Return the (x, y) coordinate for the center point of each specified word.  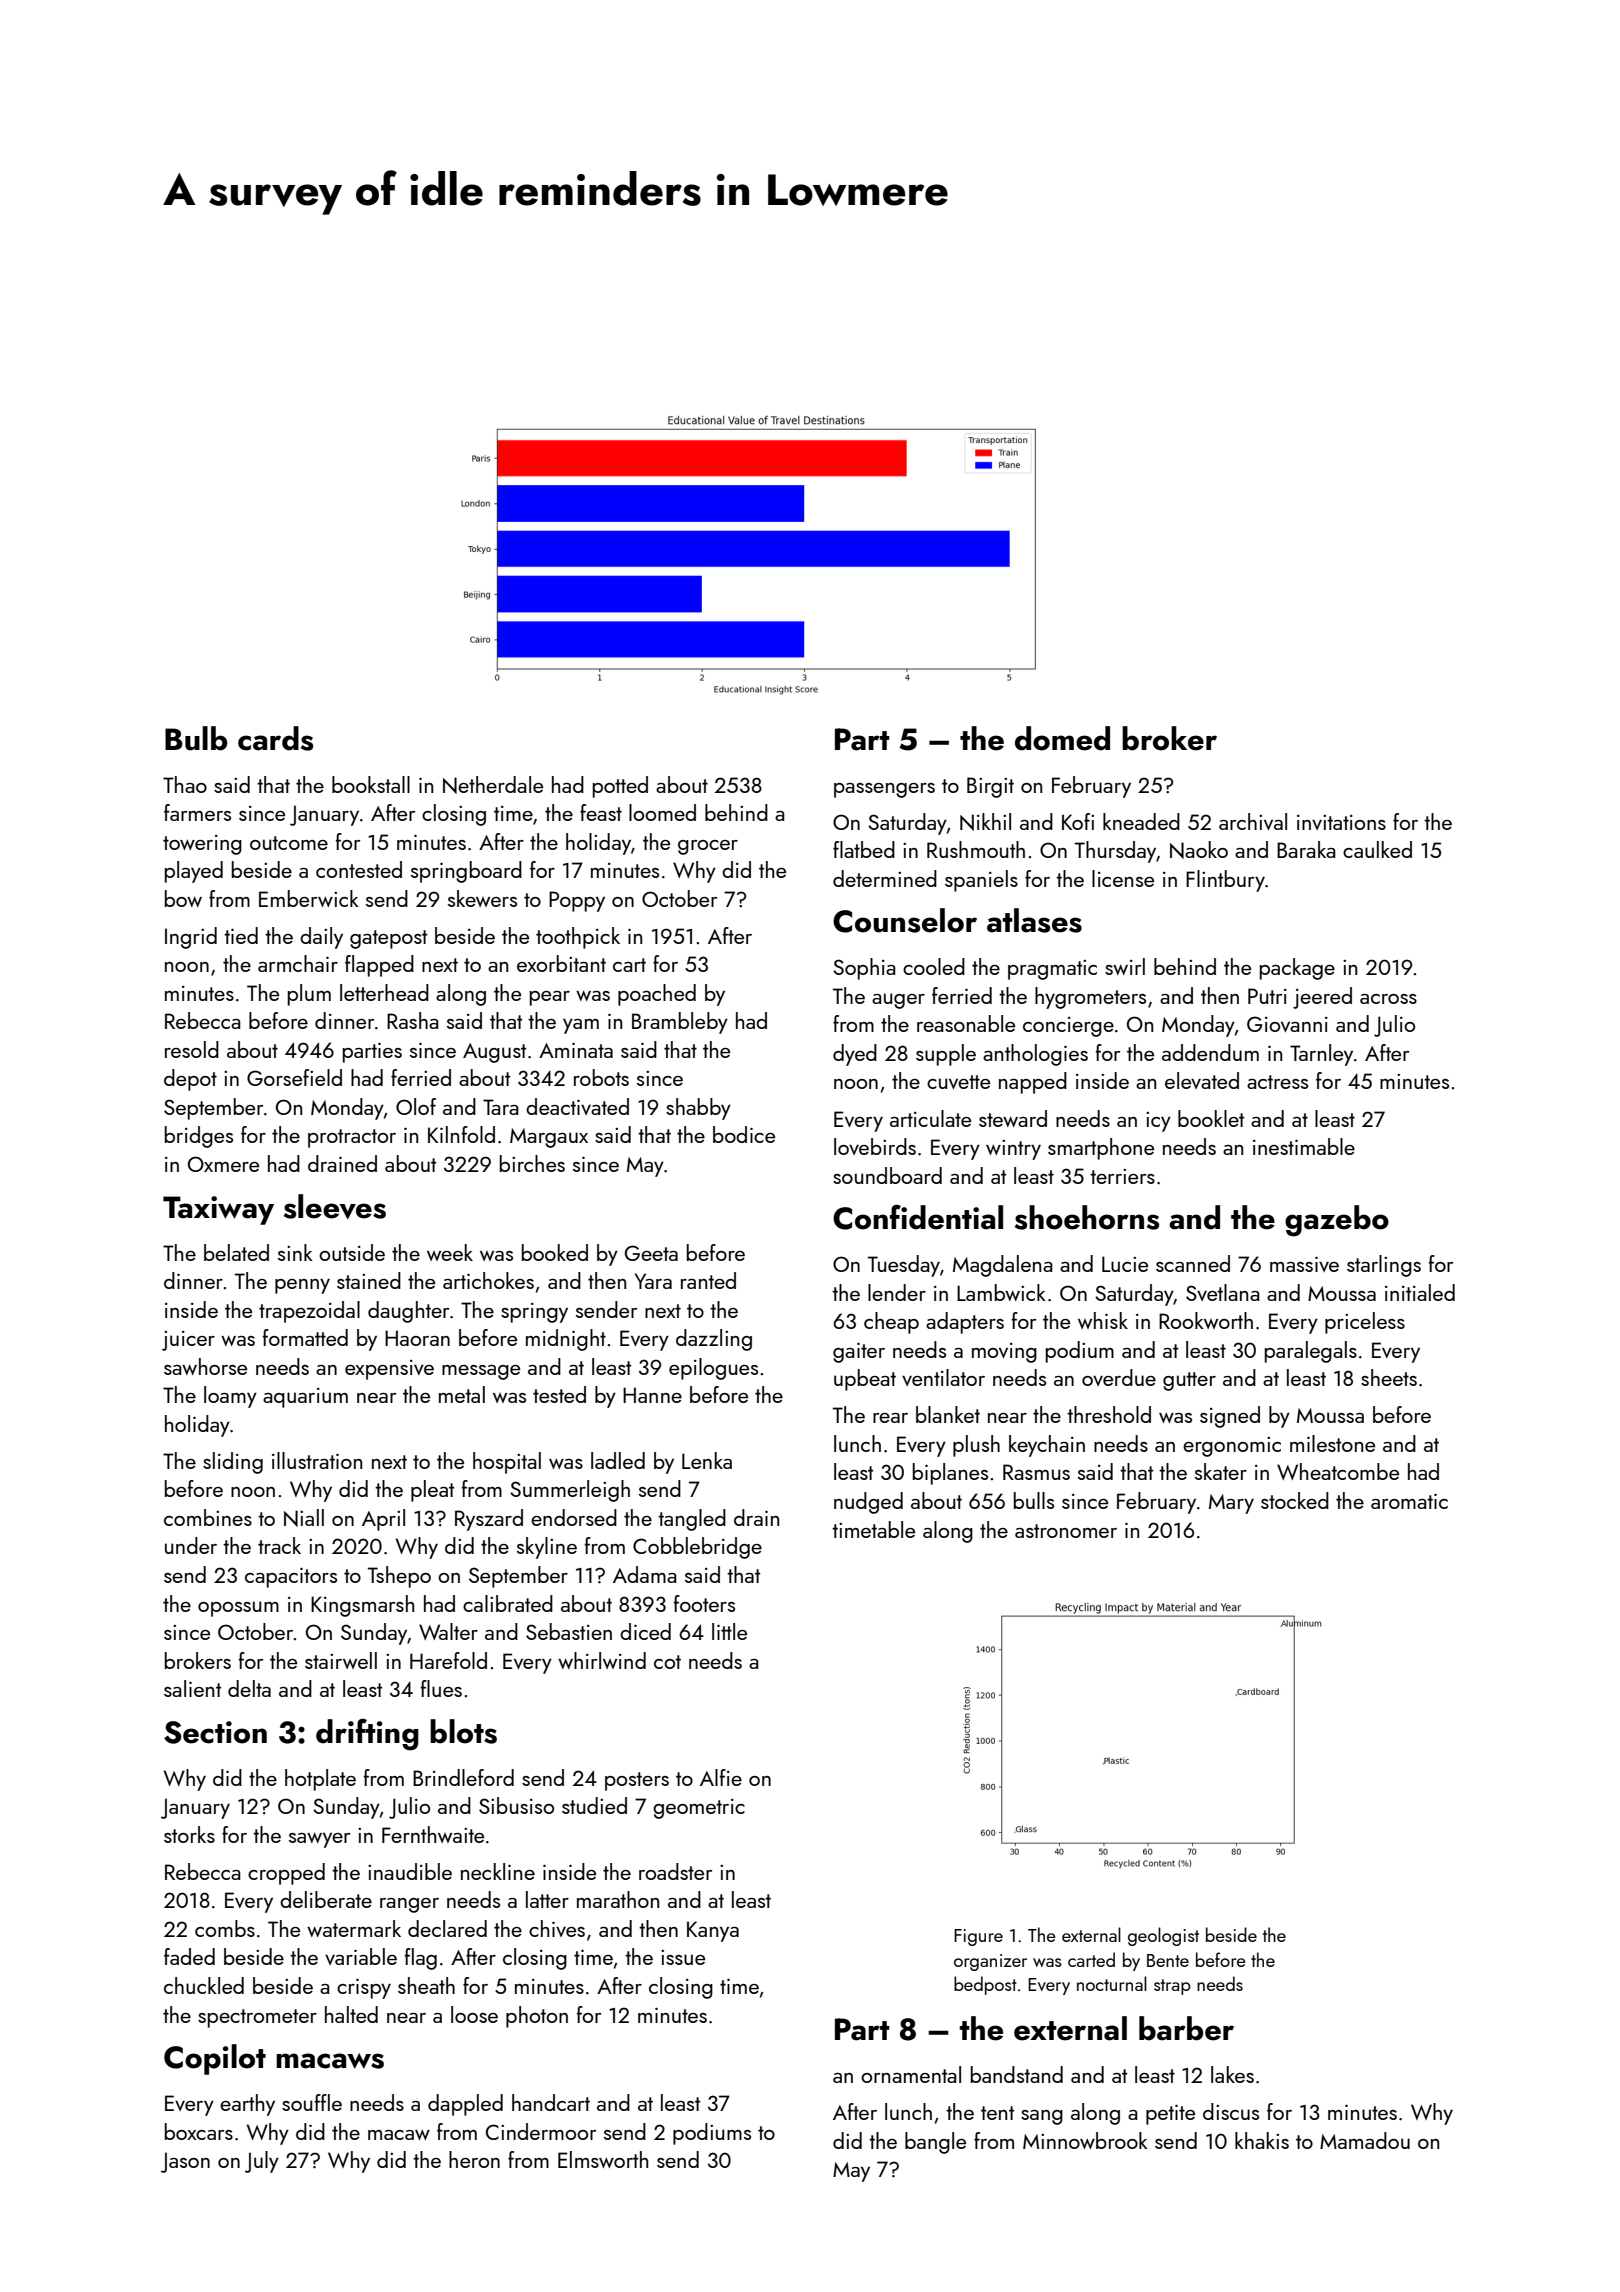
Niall (304, 1518)
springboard (466, 872)
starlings (1384, 1266)
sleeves (335, 1206)
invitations (1341, 822)
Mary (1231, 1504)
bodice (744, 1134)
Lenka (707, 1460)
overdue (1119, 1377)
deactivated (577, 1106)
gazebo (1337, 1221)
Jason (185, 2162)
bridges (199, 1137)
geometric (699, 1809)
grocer (708, 847)
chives (557, 1928)
